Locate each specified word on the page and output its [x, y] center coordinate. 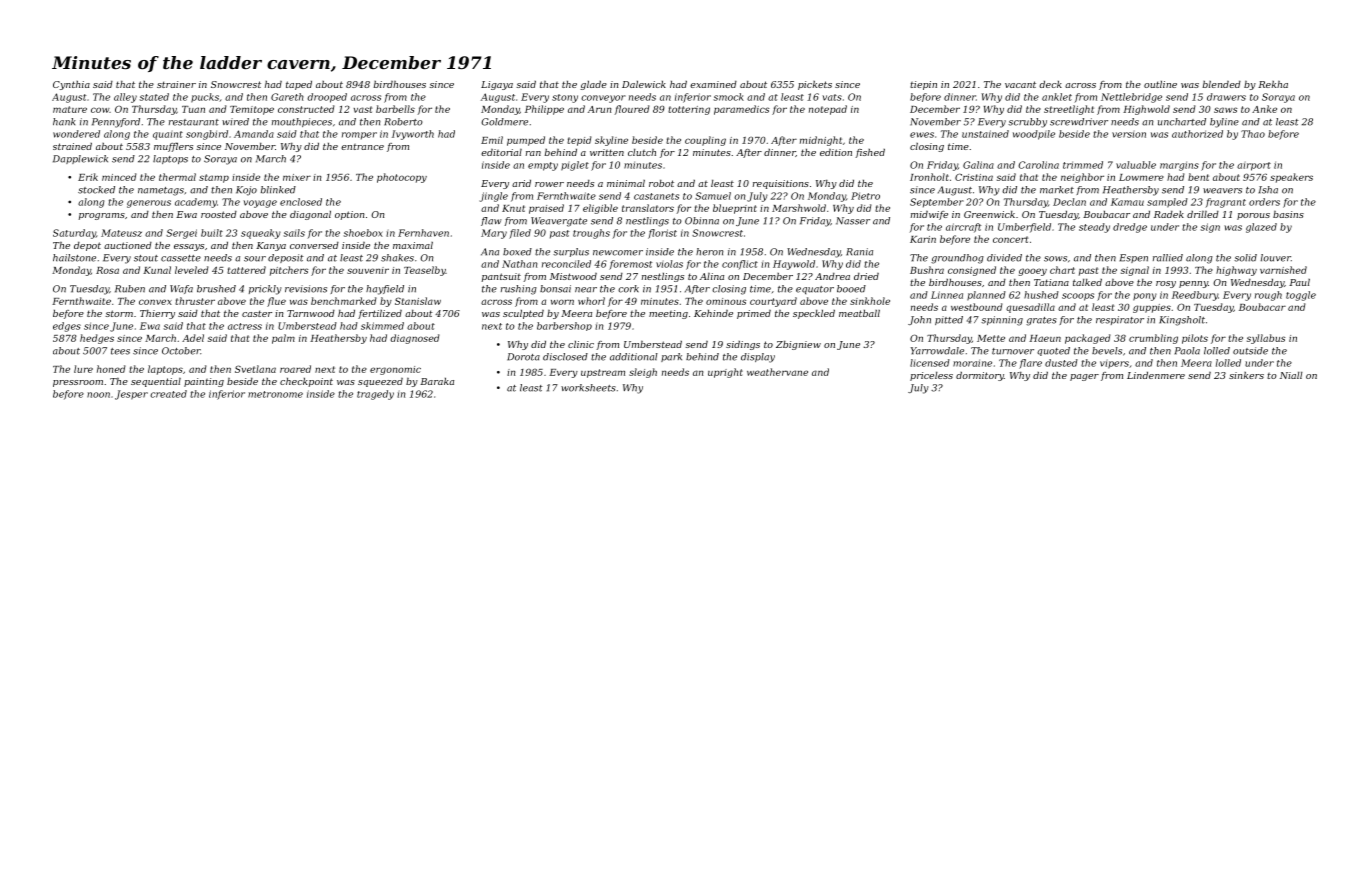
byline [1224, 123]
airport [1254, 166]
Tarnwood [311, 313]
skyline [611, 141]
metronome [275, 394]
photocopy [402, 178]
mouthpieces [302, 122]
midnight [821, 141]
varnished [1283, 270]
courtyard [773, 302]
